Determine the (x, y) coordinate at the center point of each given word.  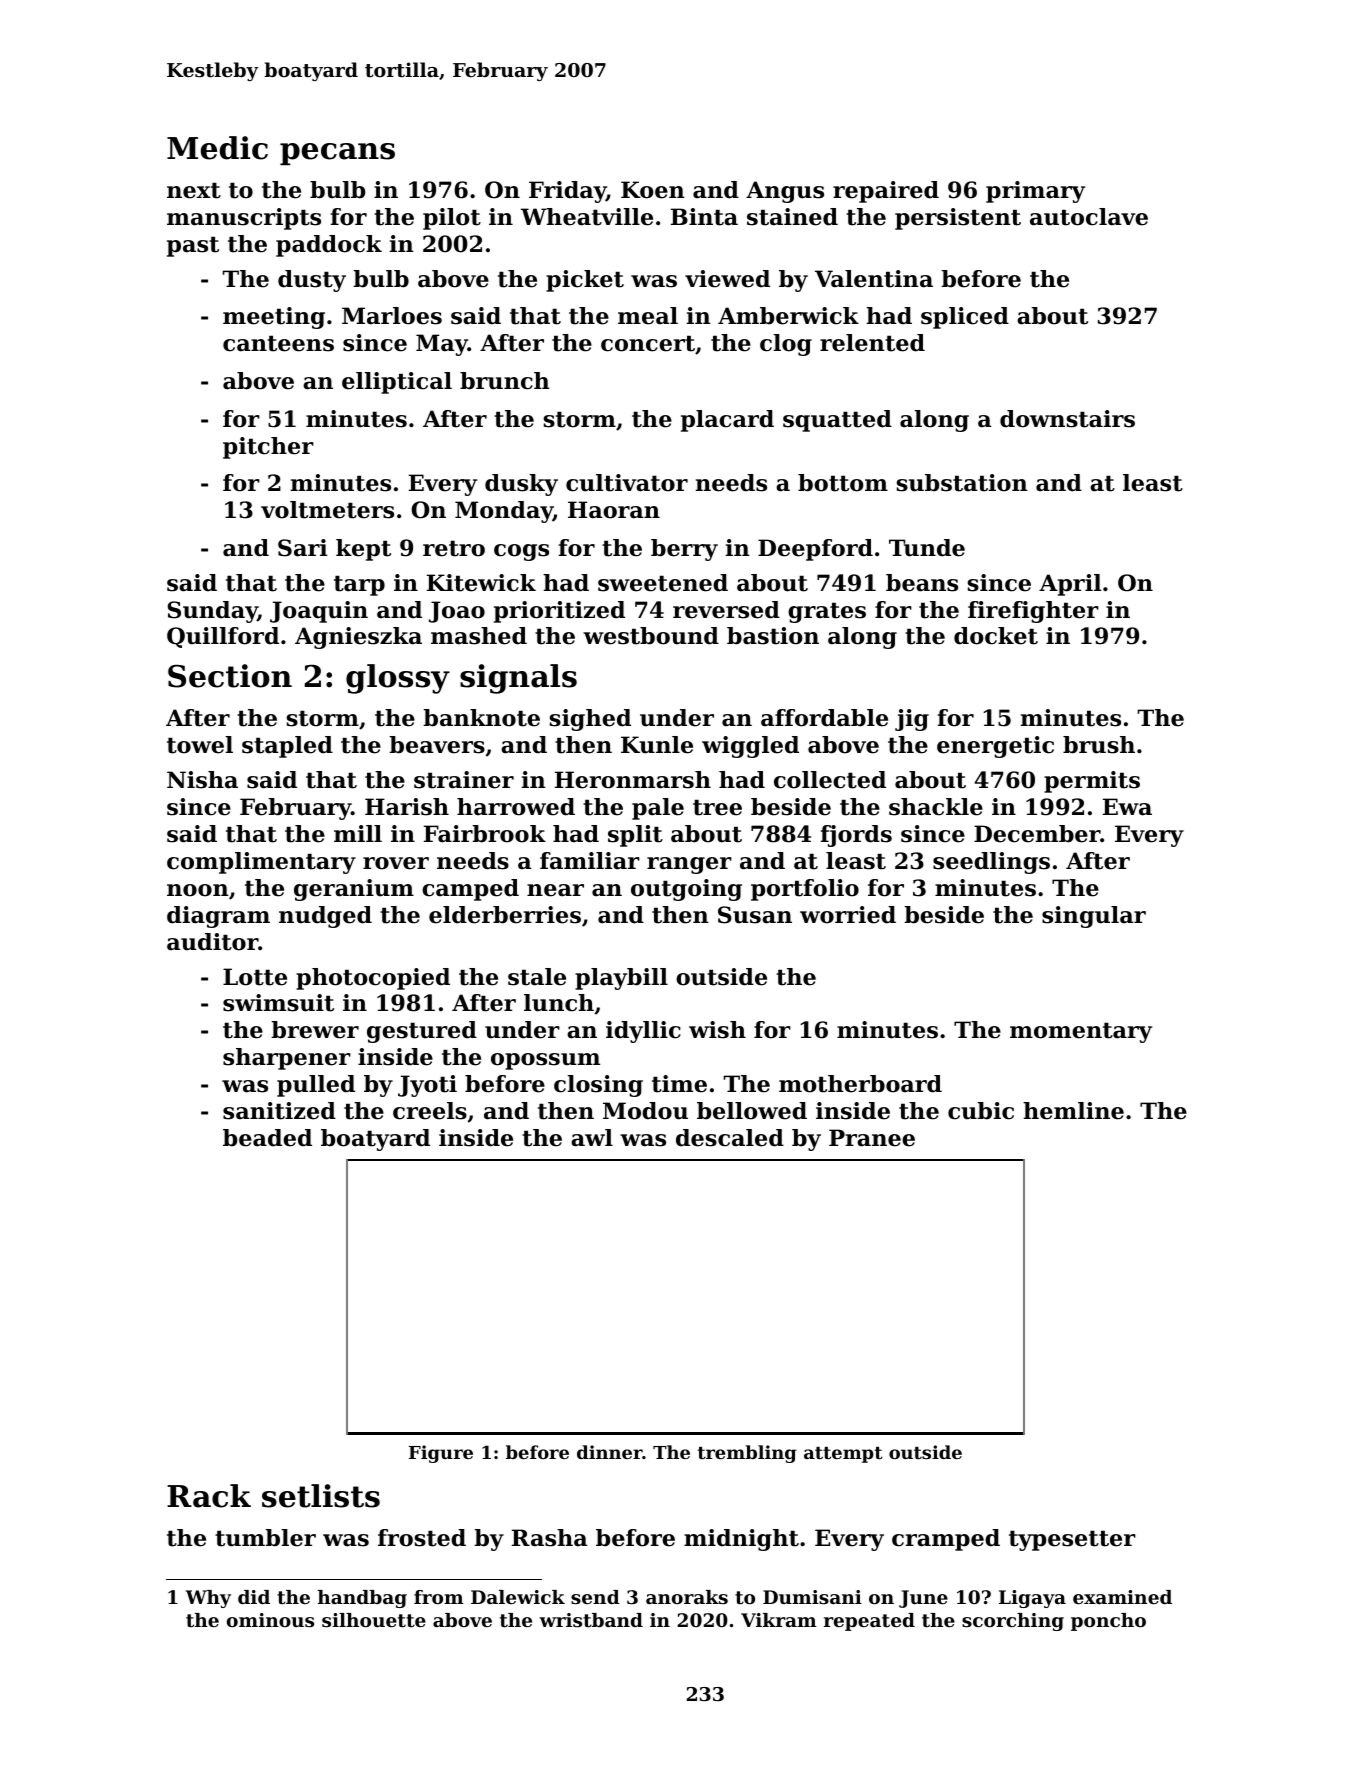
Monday (504, 512)
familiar (590, 861)
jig (912, 720)
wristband (591, 1620)
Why (208, 1599)
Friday (567, 192)
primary (1035, 192)
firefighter (1033, 612)
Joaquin (319, 612)
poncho (1108, 1622)
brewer (315, 1030)
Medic (217, 148)
